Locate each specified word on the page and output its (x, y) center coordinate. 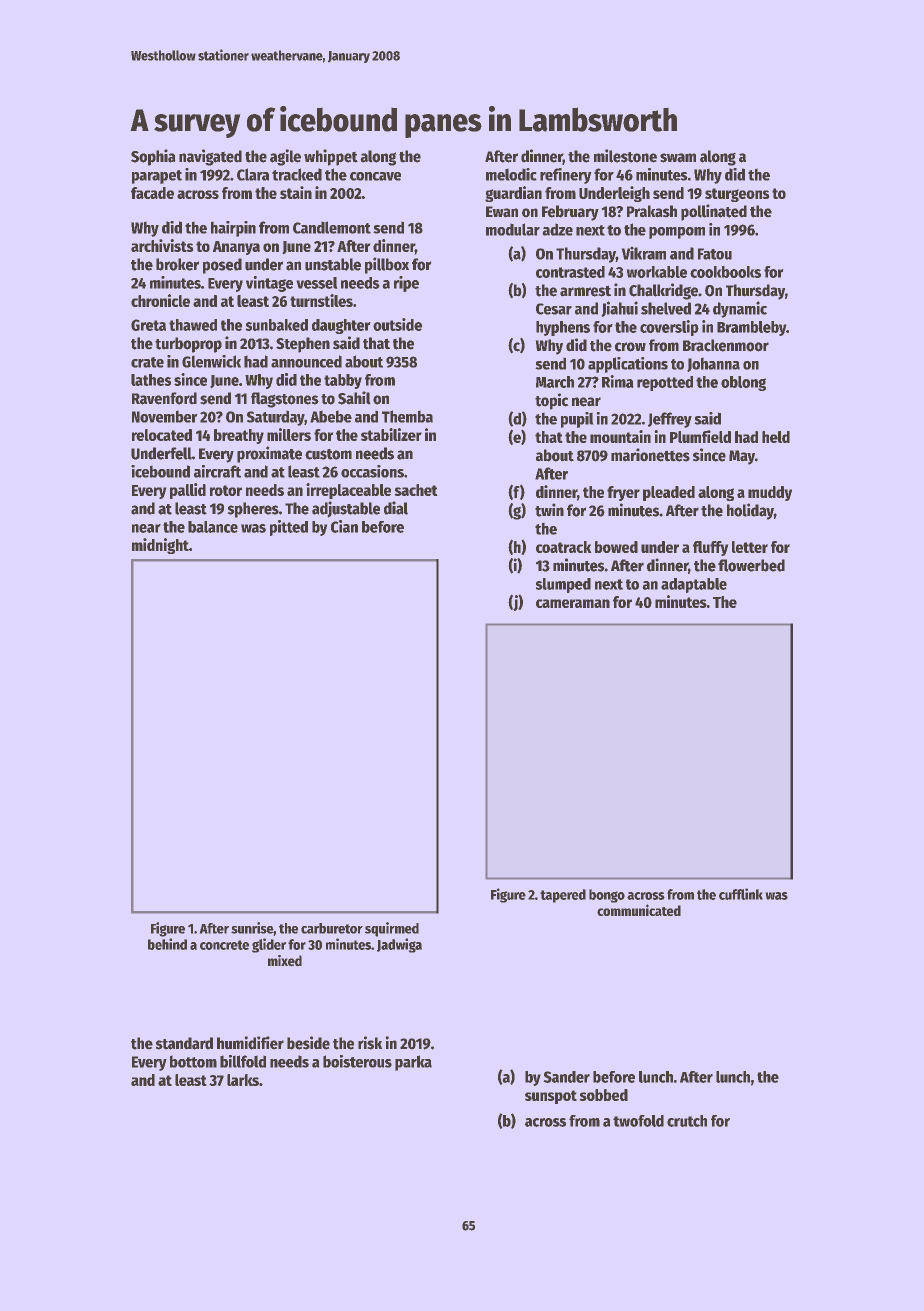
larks (243, 1080)
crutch (687, 1121)
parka (413, 1063)
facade (152, 193)
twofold (638, 1121)
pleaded (669, 493)
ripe (406, 284)
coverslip (669, 328)
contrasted (570, 272)
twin (549, 510)
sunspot (551, 1097)
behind (167, 944)
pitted (289, 528)
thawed (193, 325)
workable (656, 272)
